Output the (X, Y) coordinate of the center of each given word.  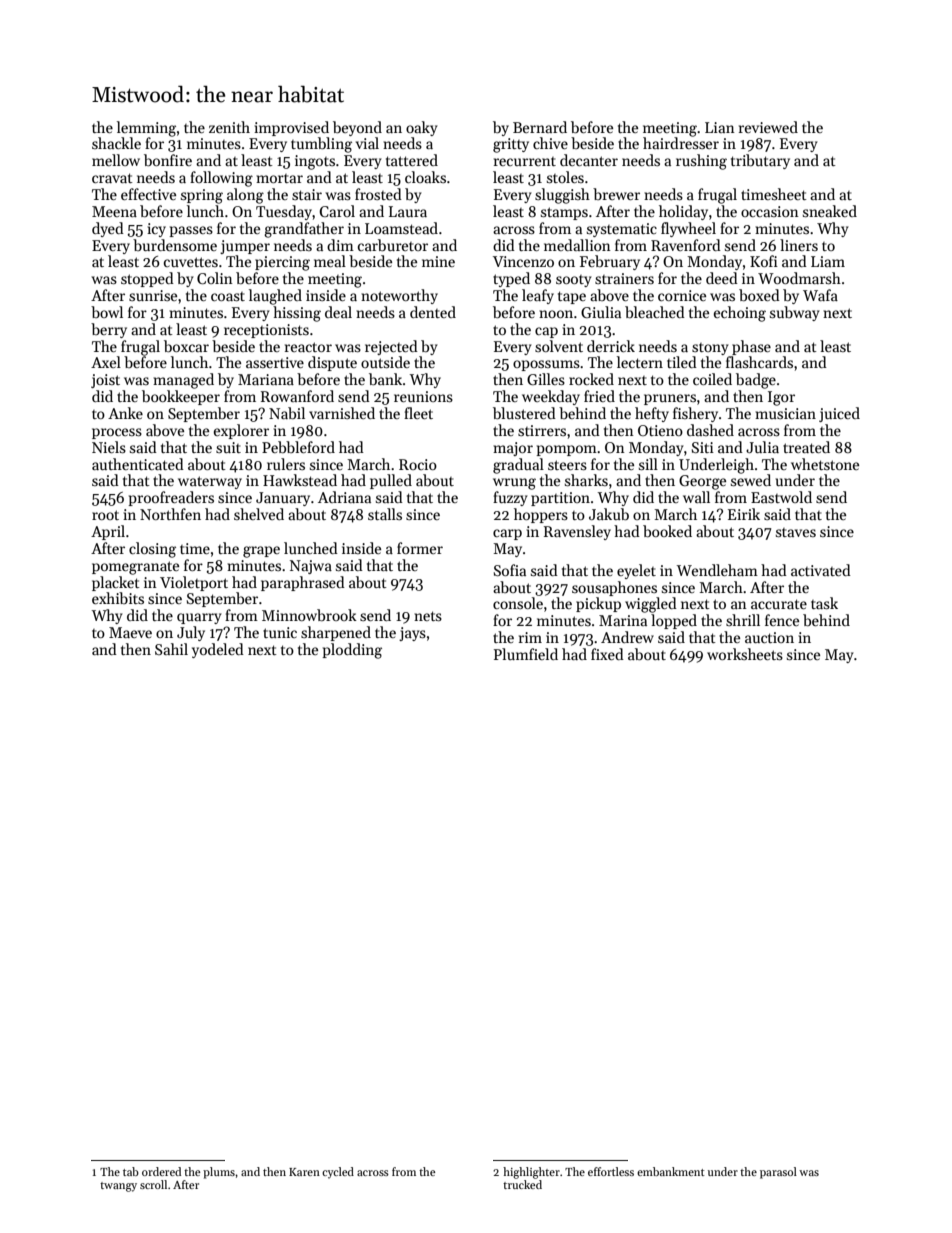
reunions (423, 396)
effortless (611, 1171)
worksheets (745, 654)
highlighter (531, 1173)
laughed (275, 297)
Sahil (171, 649)
